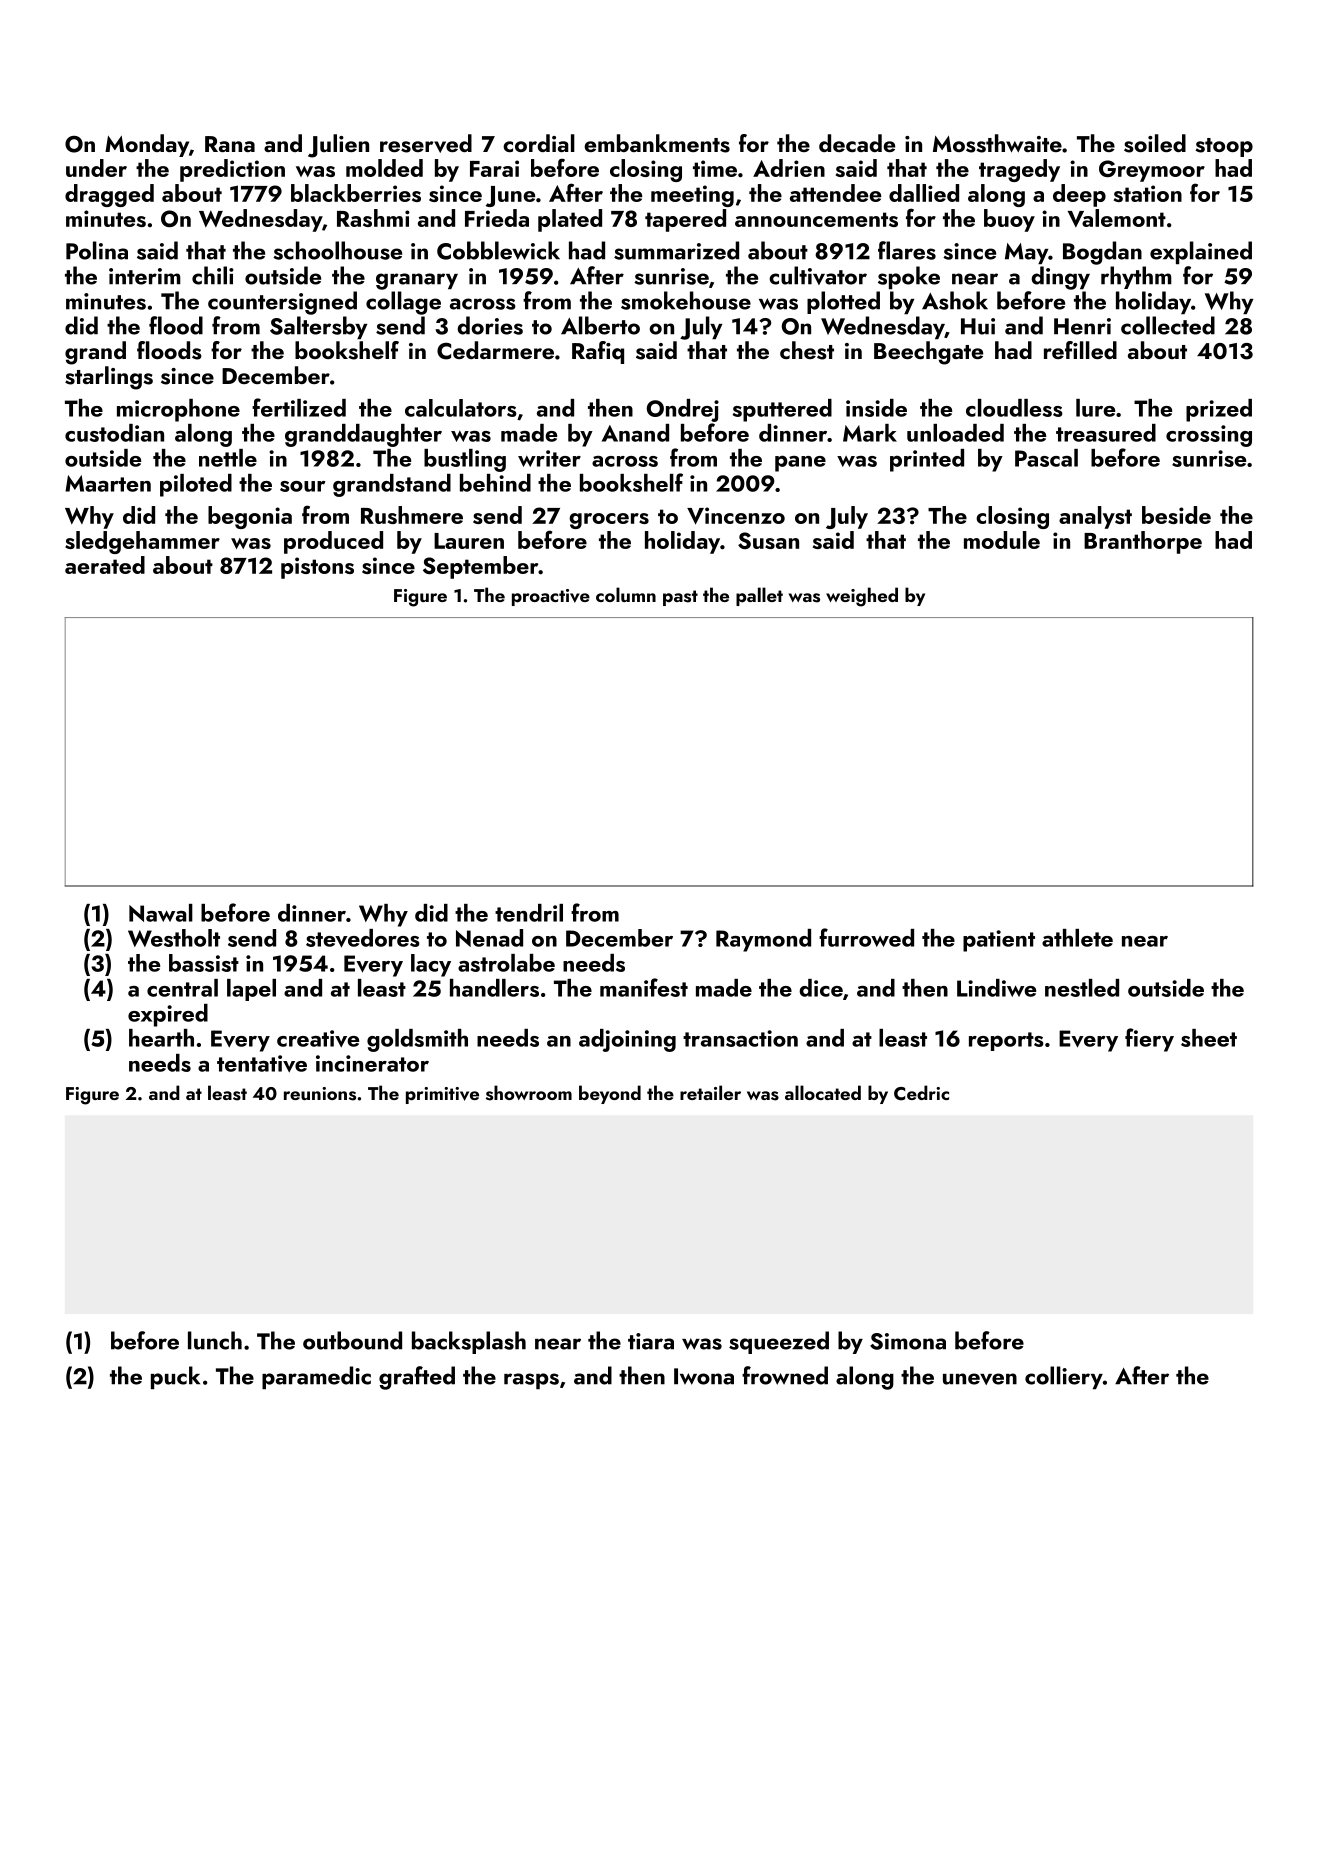 This image has height=1864, width=1318. I want to click on Nawal, so click(161, 913).
